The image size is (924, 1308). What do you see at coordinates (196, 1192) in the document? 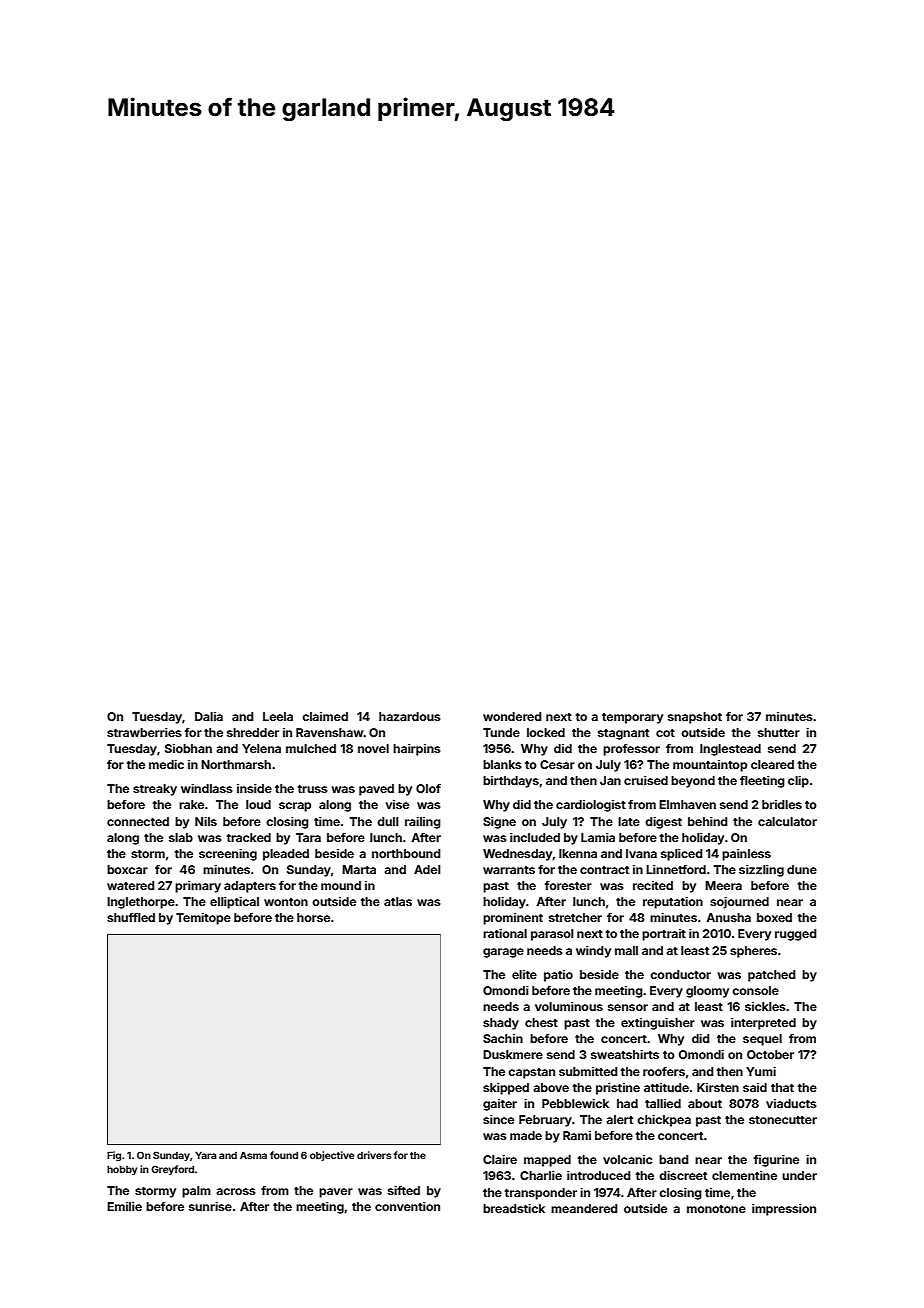
I see `palm` at bounding box center [196, 1192].
